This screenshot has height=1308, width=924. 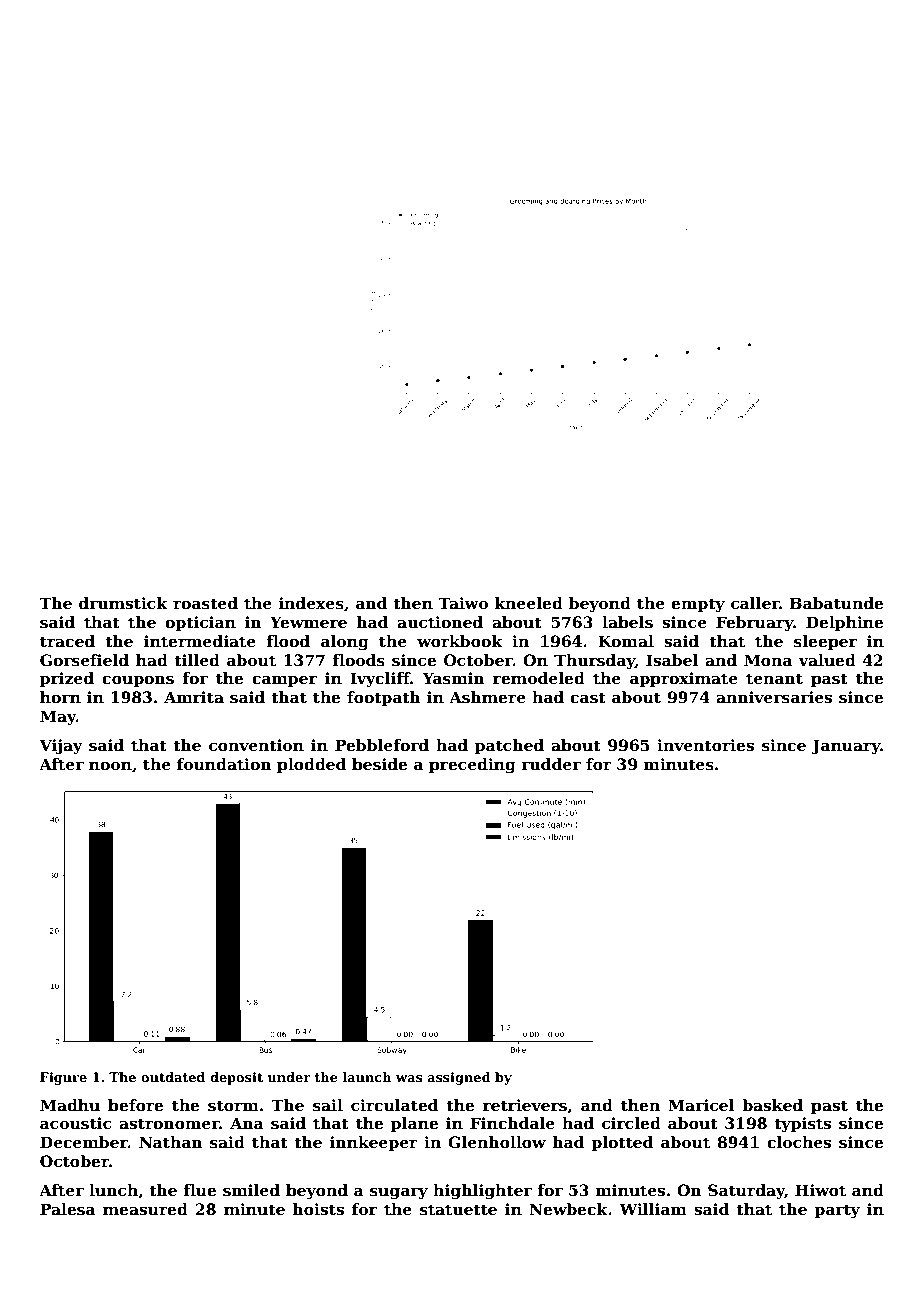 What do you see at coordinates (705, 745) in the screenshot?
I see `inventories` at bounding box center [705, 745].
